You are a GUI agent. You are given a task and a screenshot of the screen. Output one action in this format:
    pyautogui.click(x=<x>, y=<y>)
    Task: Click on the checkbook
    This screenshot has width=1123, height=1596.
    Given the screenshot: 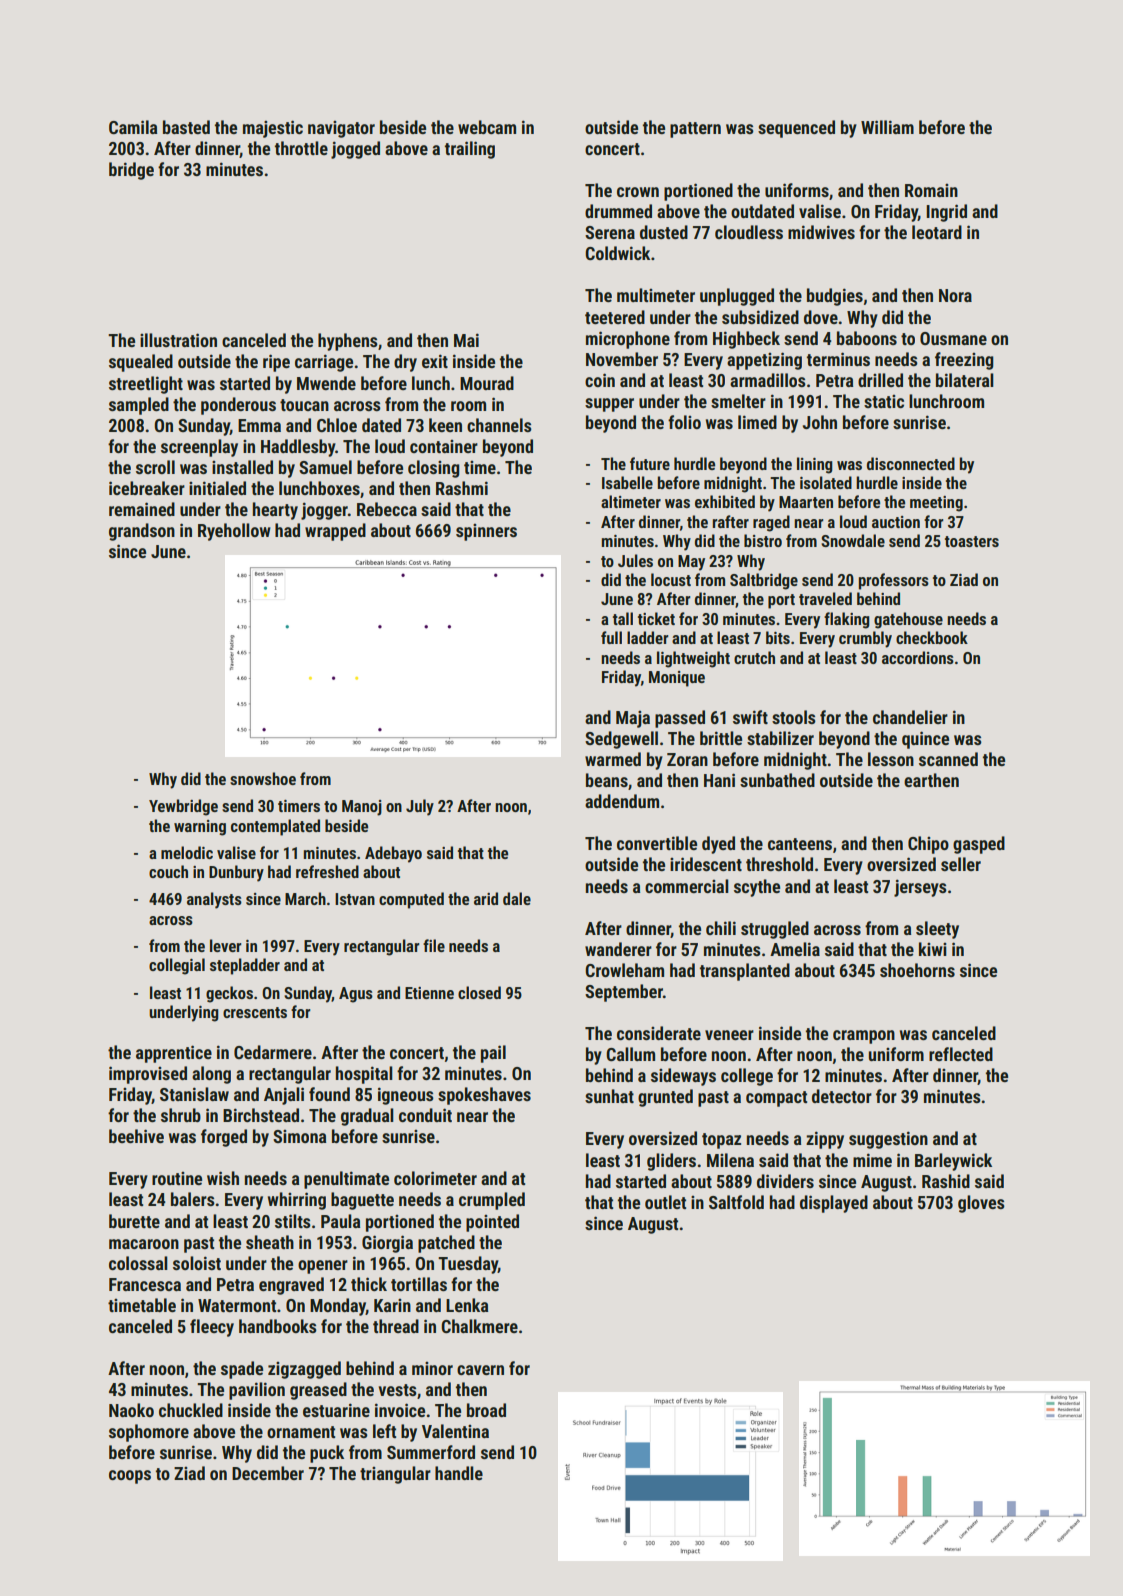 What is the action you would take?
    pyautogui.click(x=932, y=637)
